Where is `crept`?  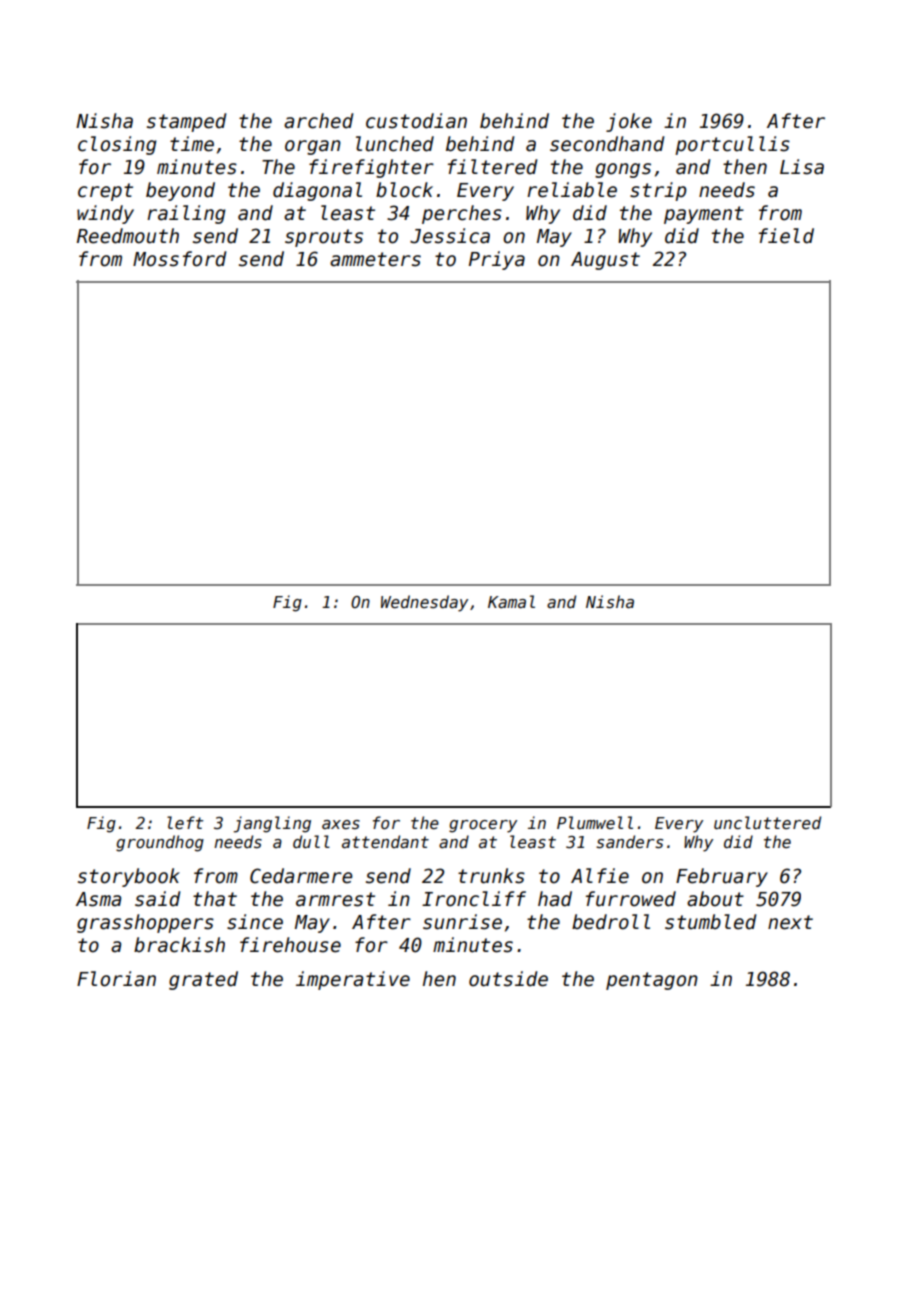 crept is located at coordinates (105, 192).
